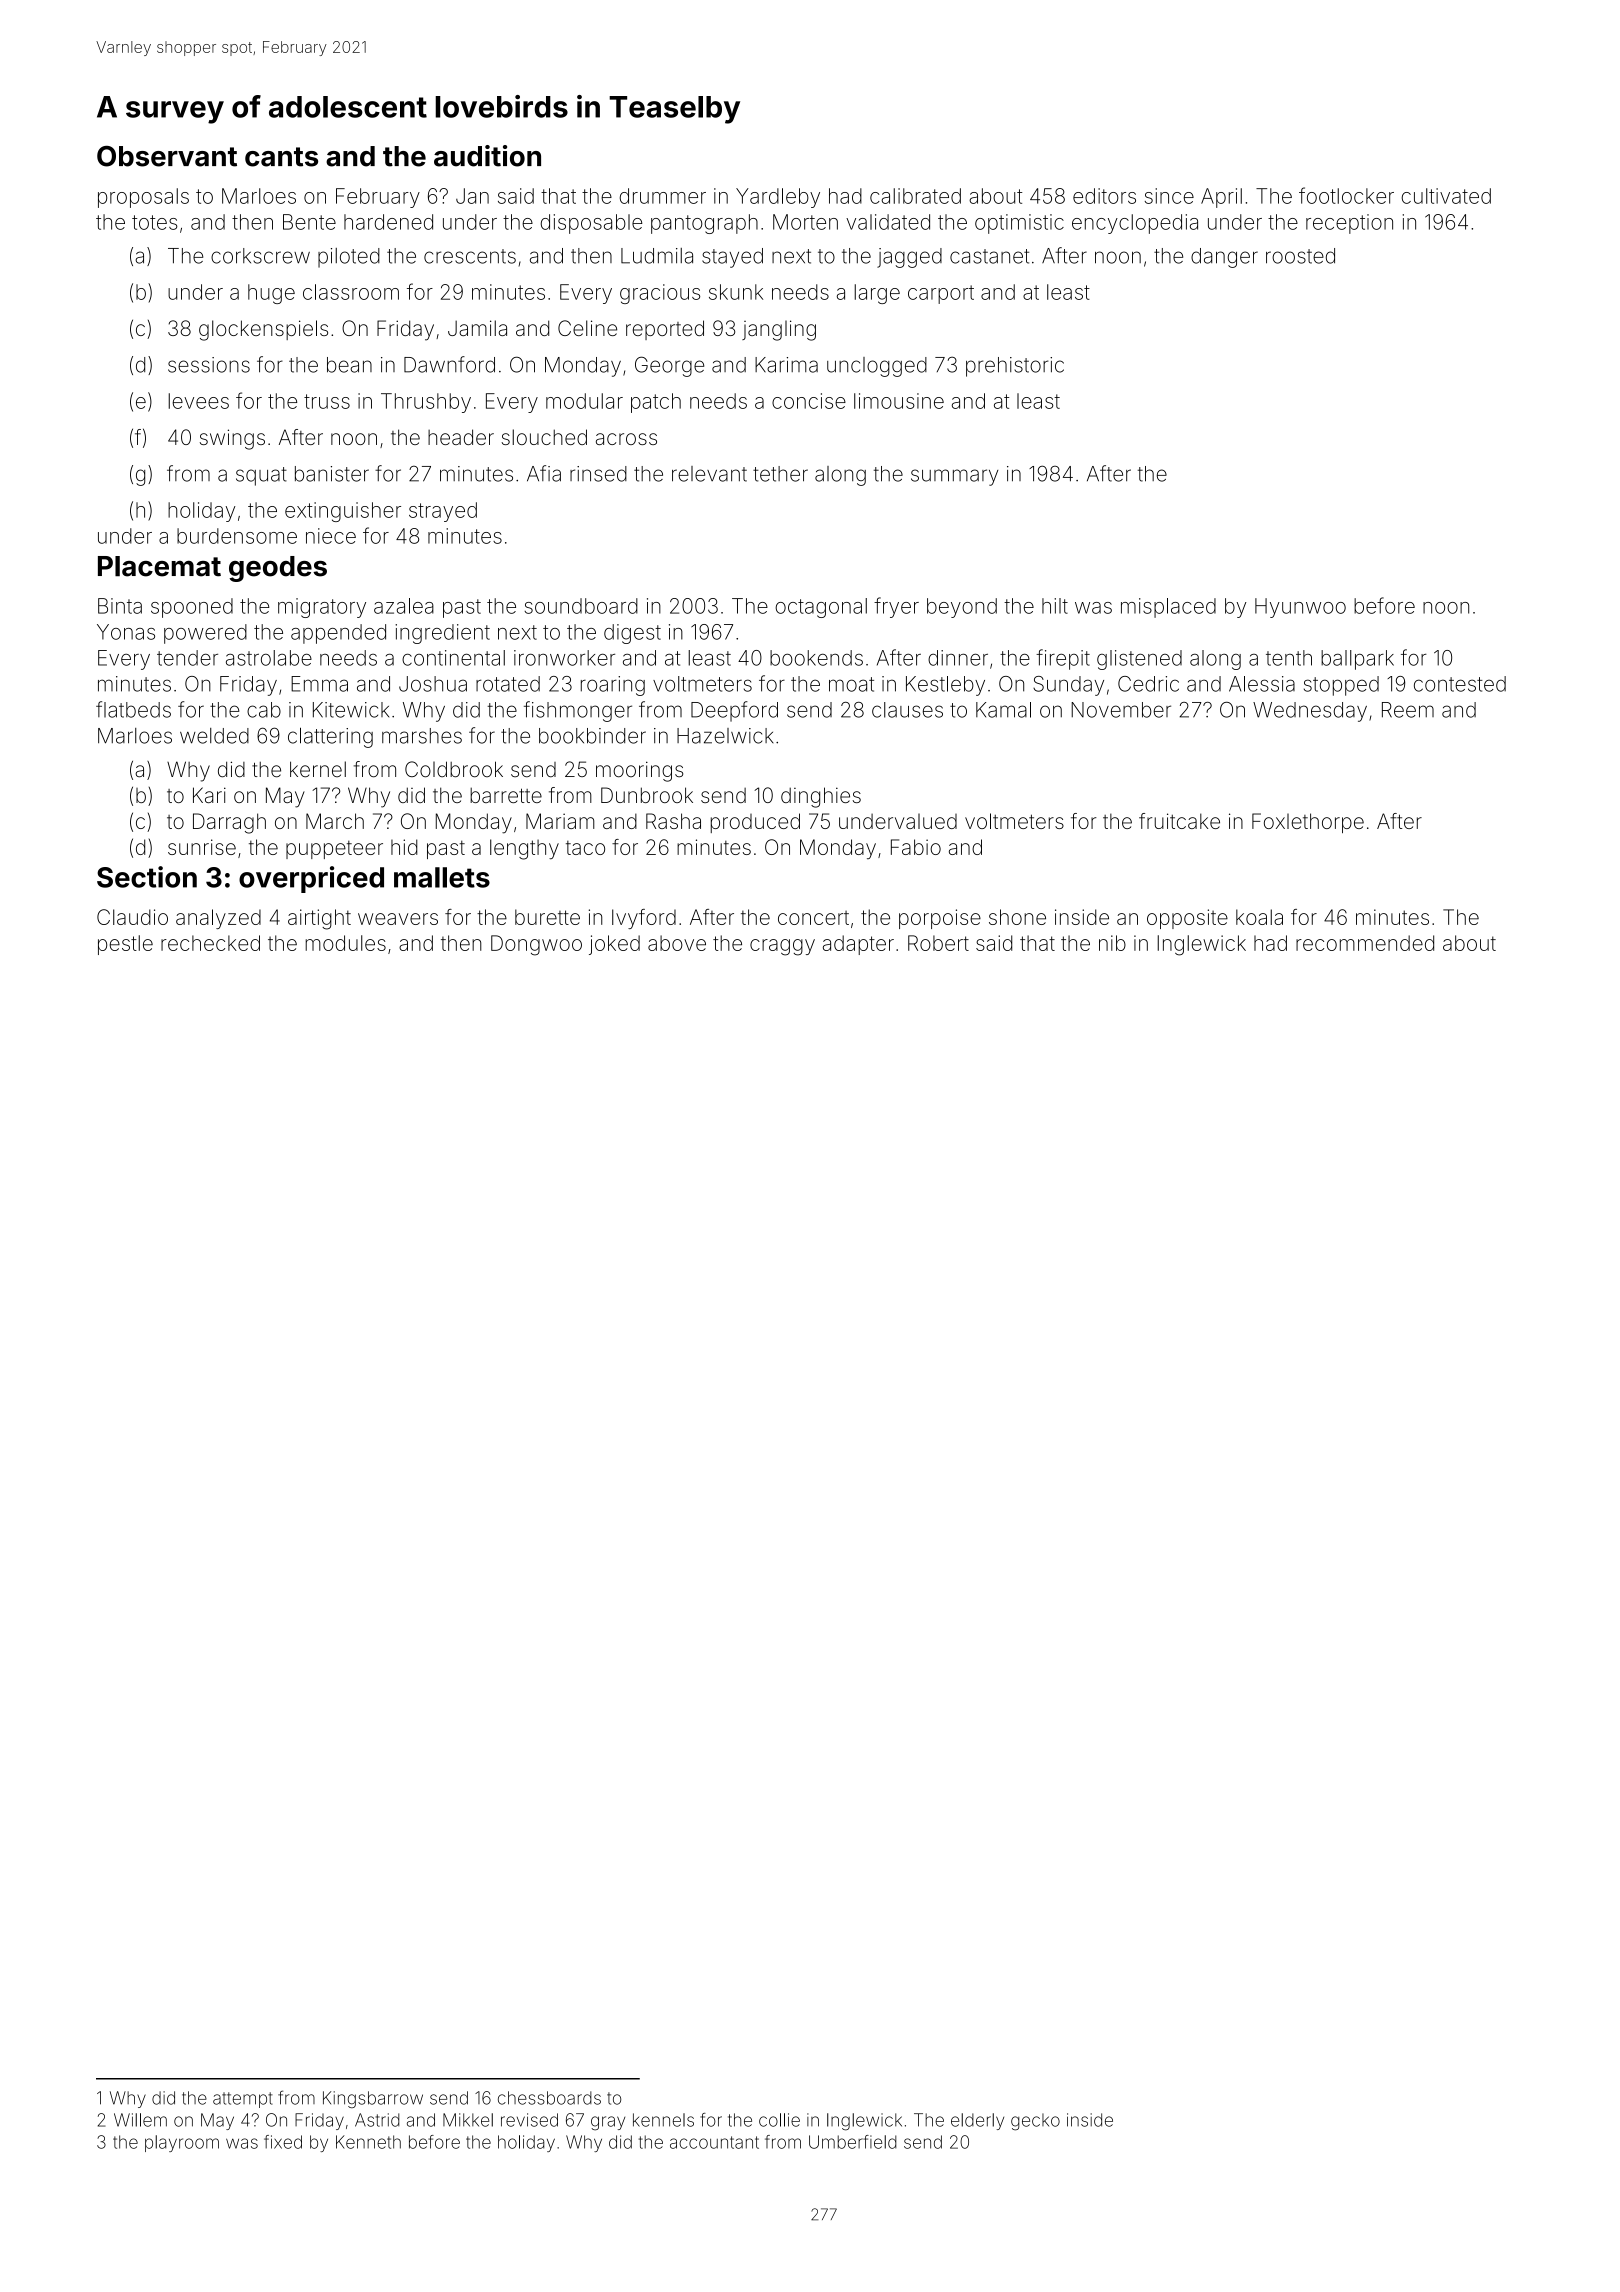 The width and height of the document is (1620, 2292). I want to click on Robert, so click(938, 943).
